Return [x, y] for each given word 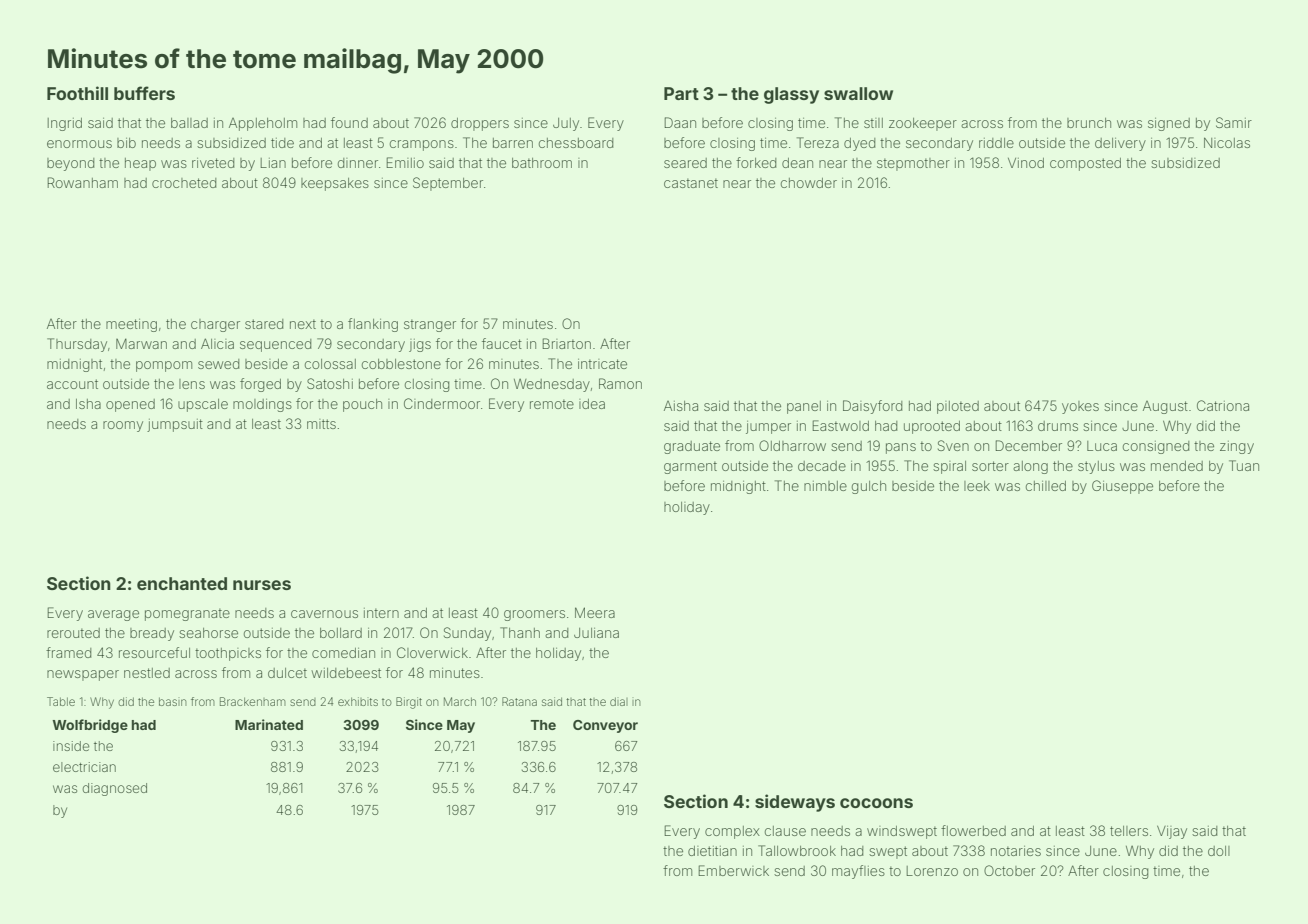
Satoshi [330, 383]
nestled [147, 673]
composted [1085, 164]
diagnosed [114, 789]
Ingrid [64, 124]
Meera [595, 612]
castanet [691, 183]
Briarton [566, 343]
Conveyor [605, 726]
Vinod [1026, 163]
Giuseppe [1122, 487]
